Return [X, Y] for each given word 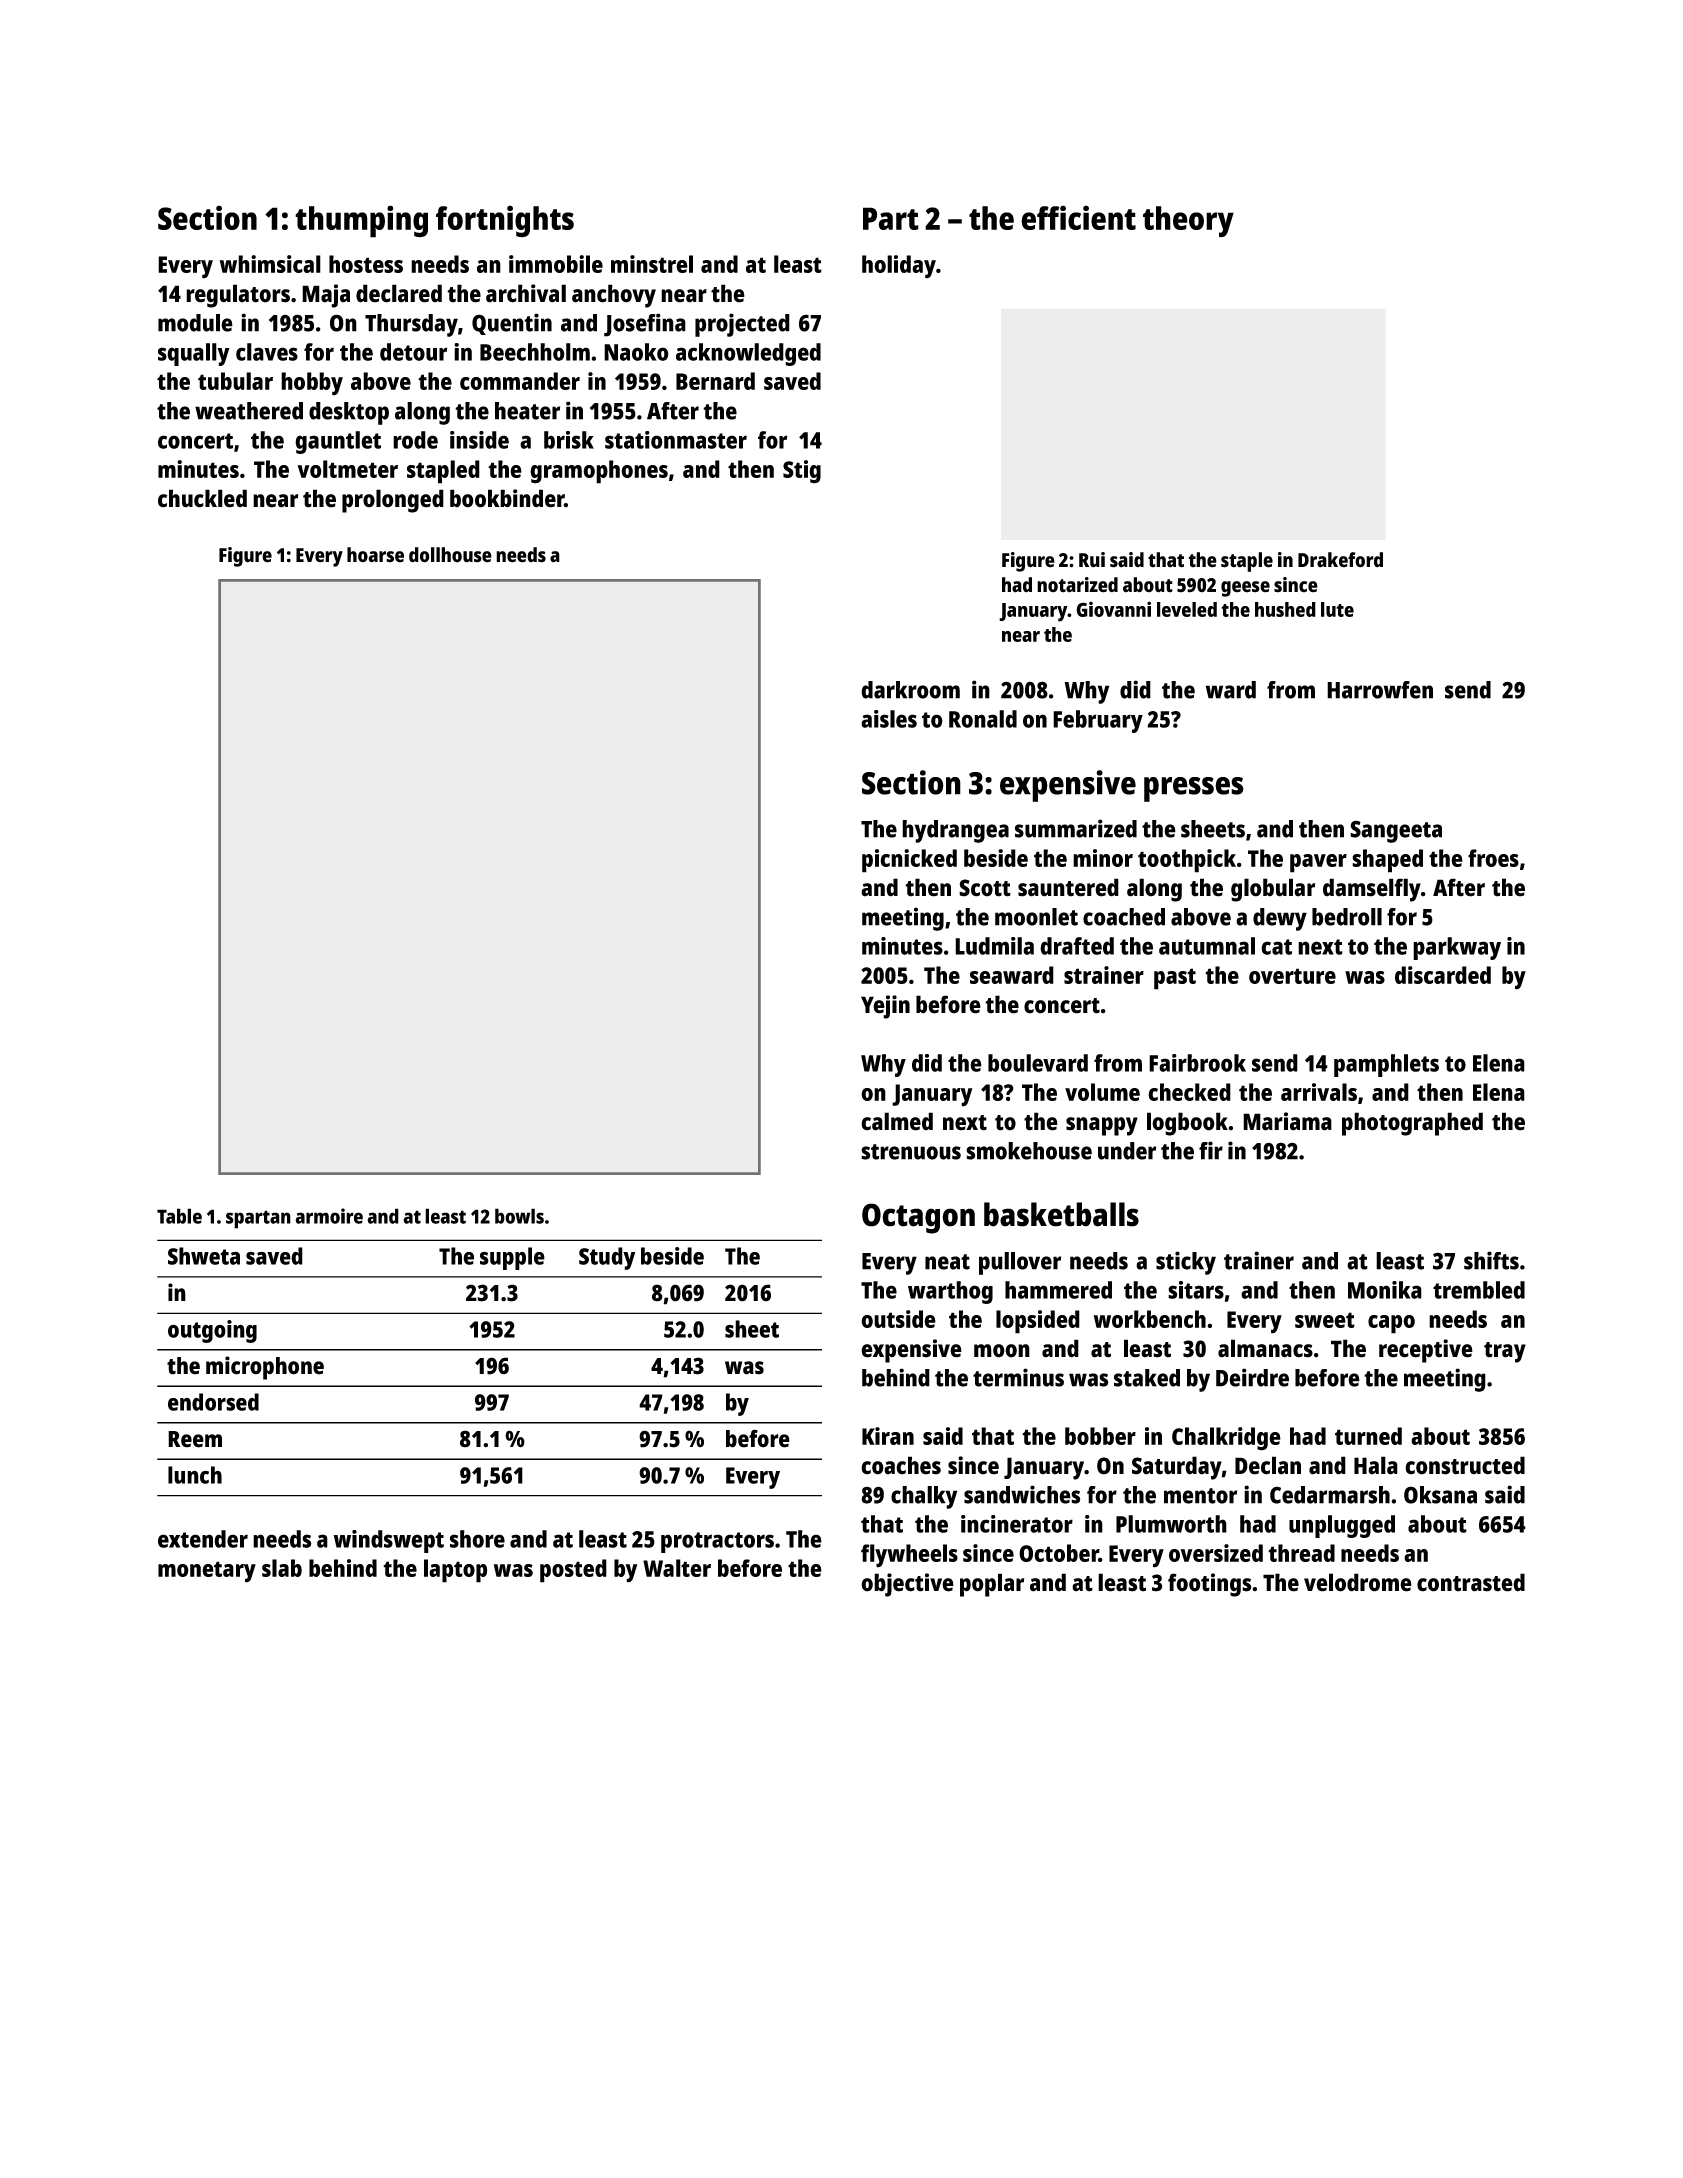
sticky [1186, 1263]
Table [179, 1216]
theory [1188, 222]
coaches [901, 1465]
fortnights [505, 221]
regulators [238, 296]
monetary [207, 1572]
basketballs [1061, 1214]
